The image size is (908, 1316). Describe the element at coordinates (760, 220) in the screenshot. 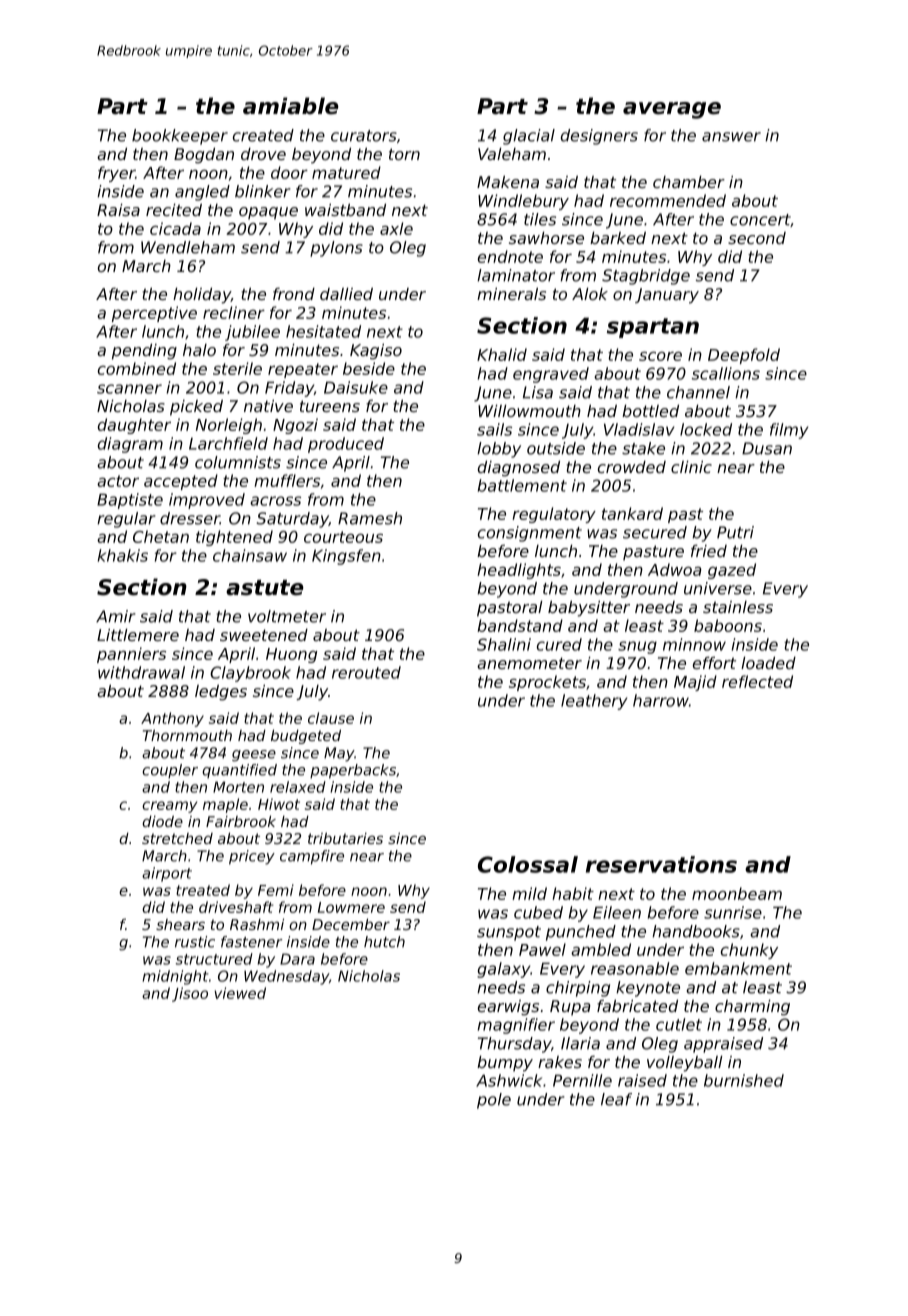

I see `concert` at that location.
